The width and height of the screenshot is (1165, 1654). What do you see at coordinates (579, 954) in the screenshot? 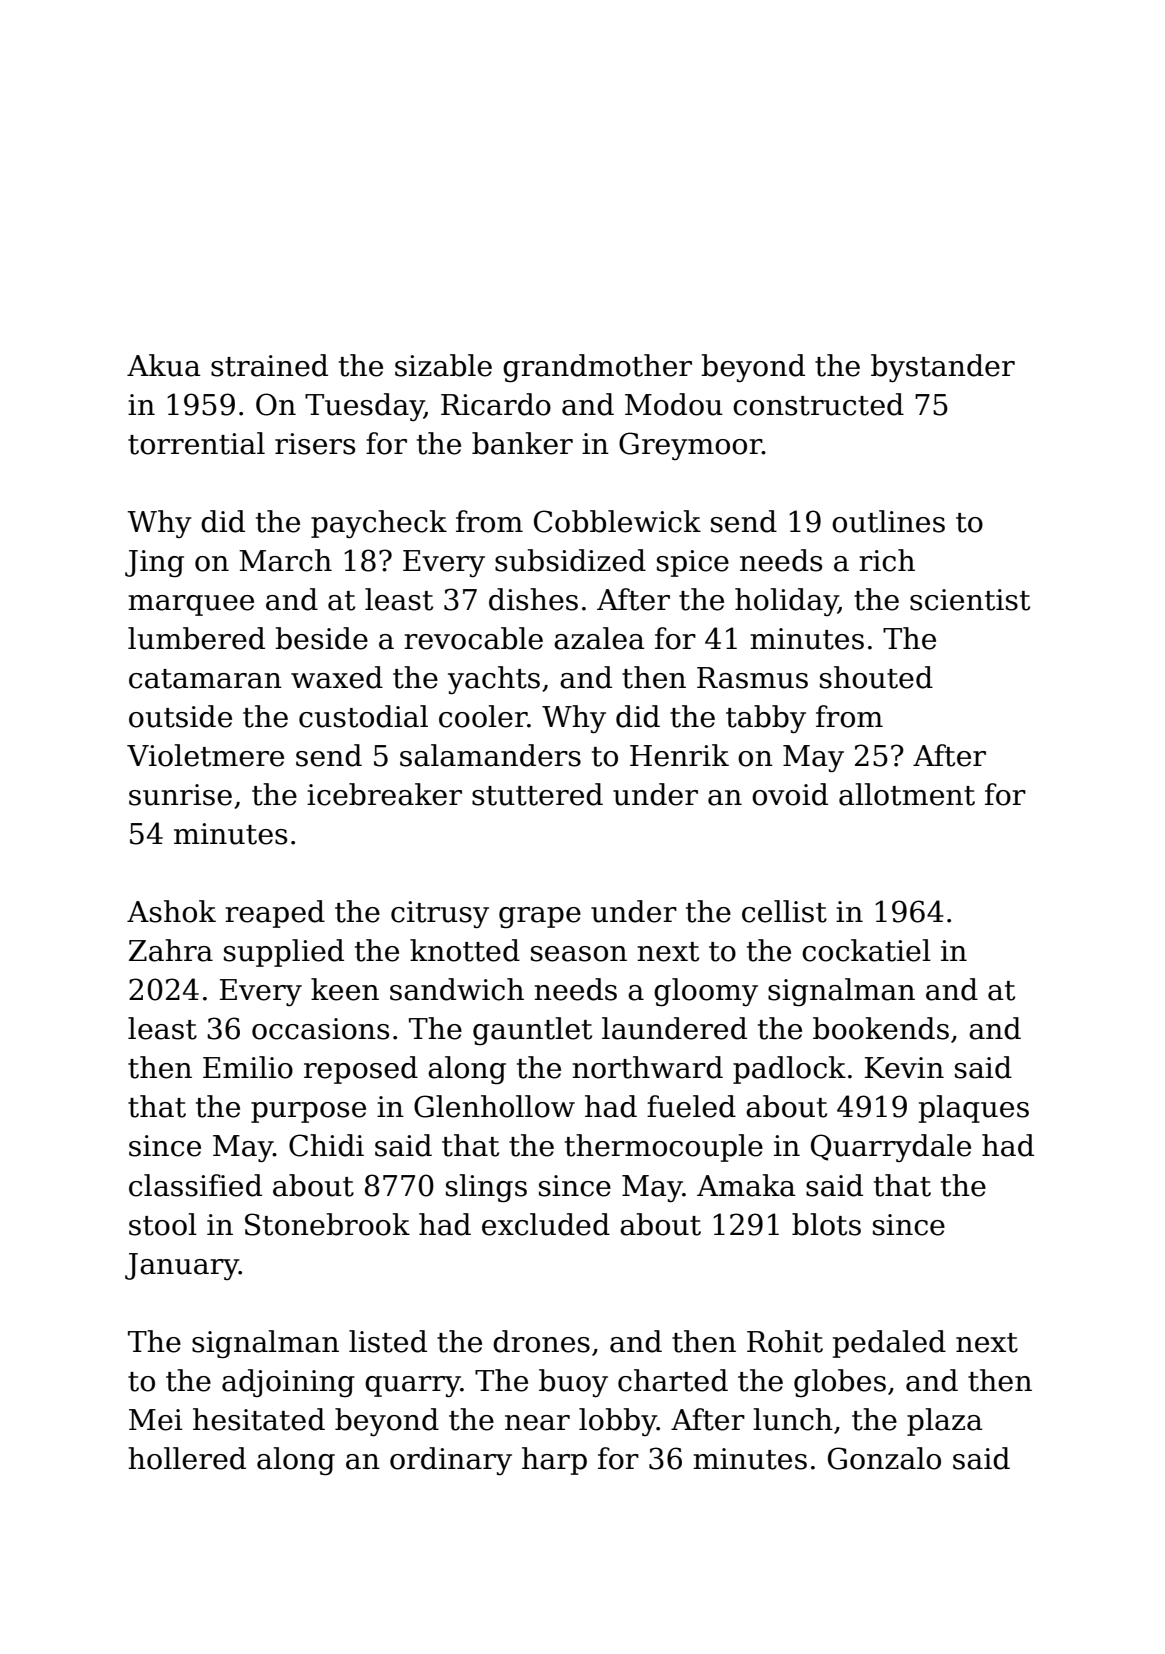
I see `season` at bounding box center [579, 954].
